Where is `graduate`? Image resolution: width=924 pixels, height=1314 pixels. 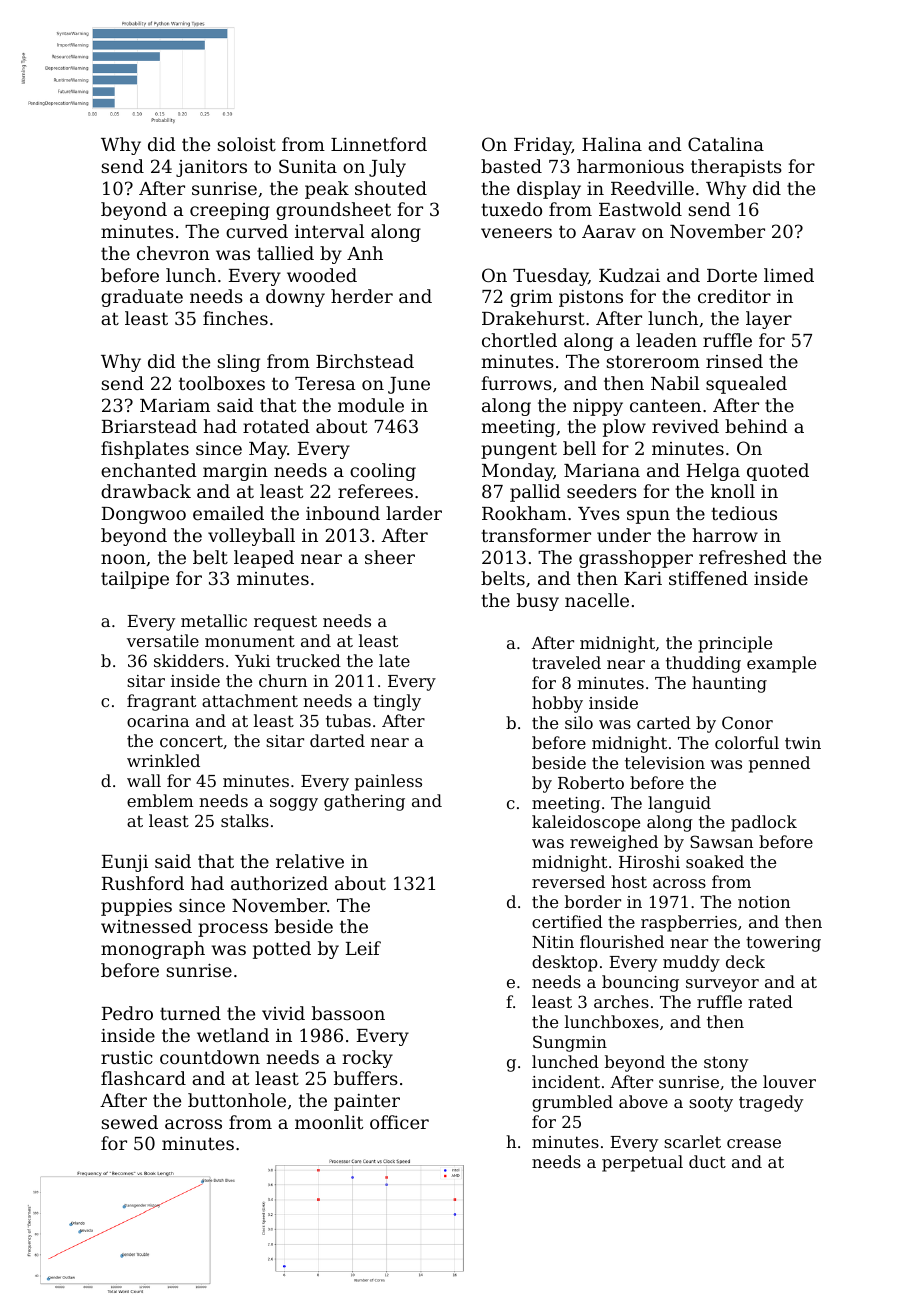
graduate is located at coordinates (142, 298).
